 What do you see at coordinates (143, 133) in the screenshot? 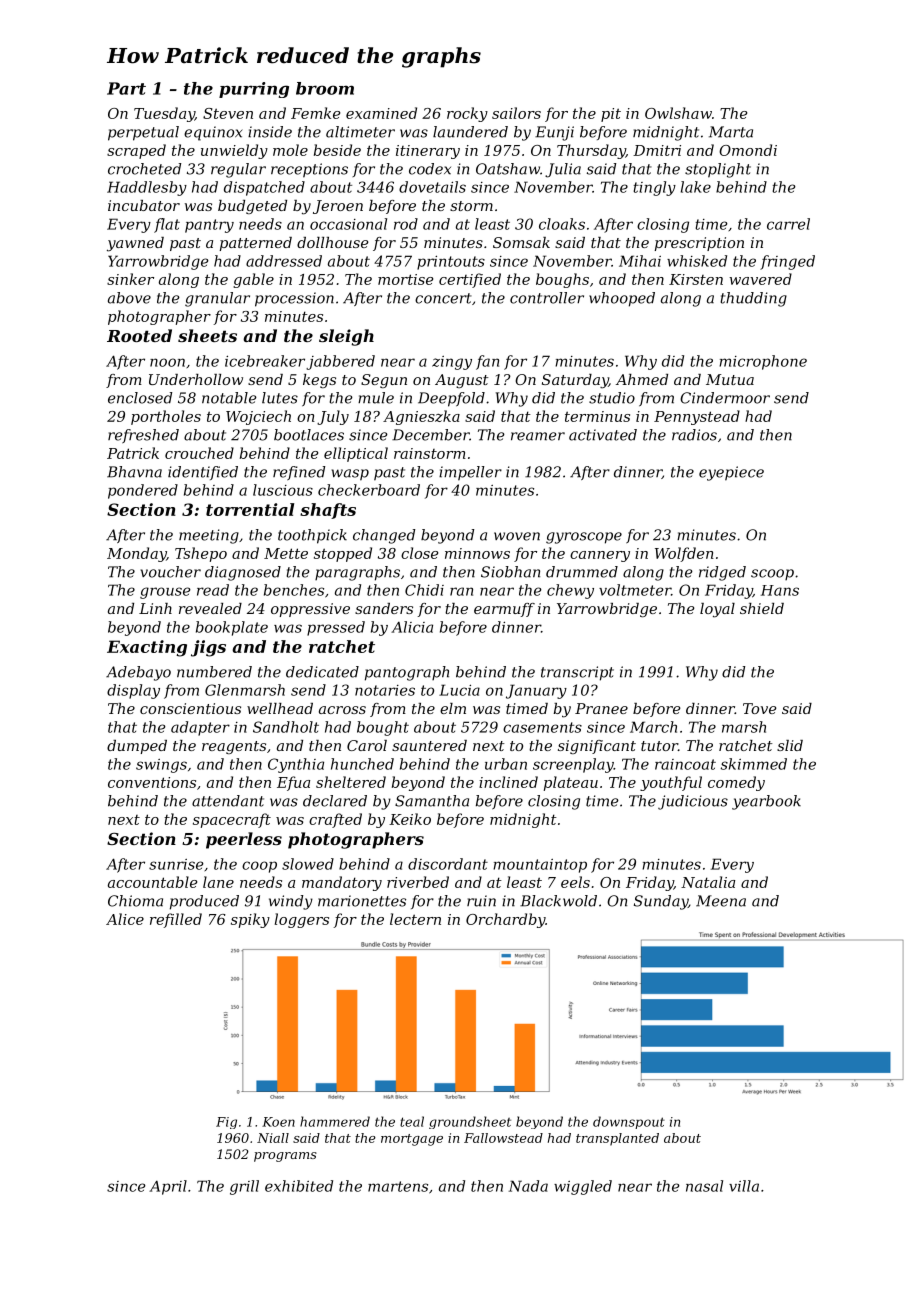
I see `perpetual` at bounding box center [143, 133].
